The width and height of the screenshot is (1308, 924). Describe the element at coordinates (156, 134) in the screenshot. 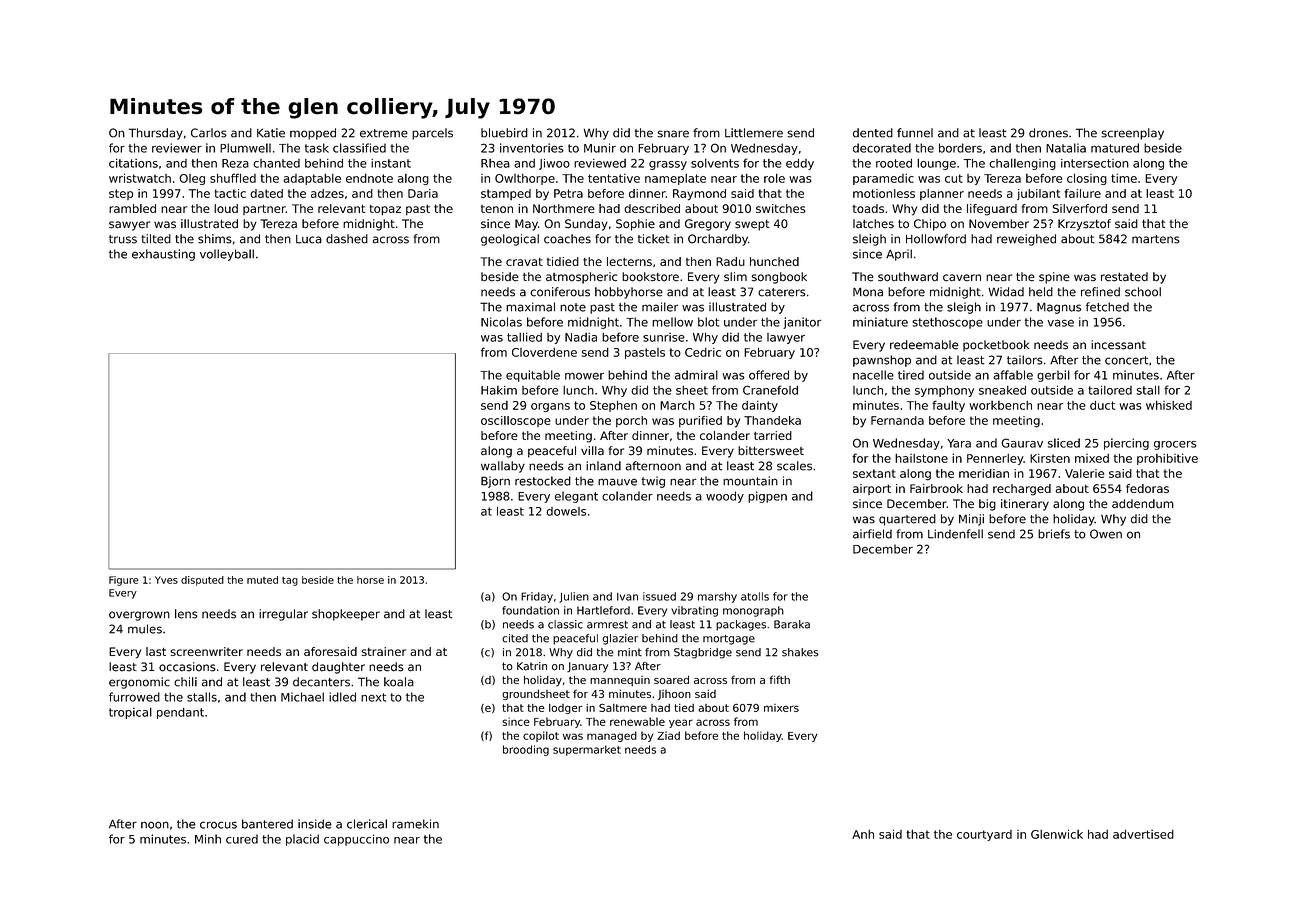

I see `Thursday` at that location.
